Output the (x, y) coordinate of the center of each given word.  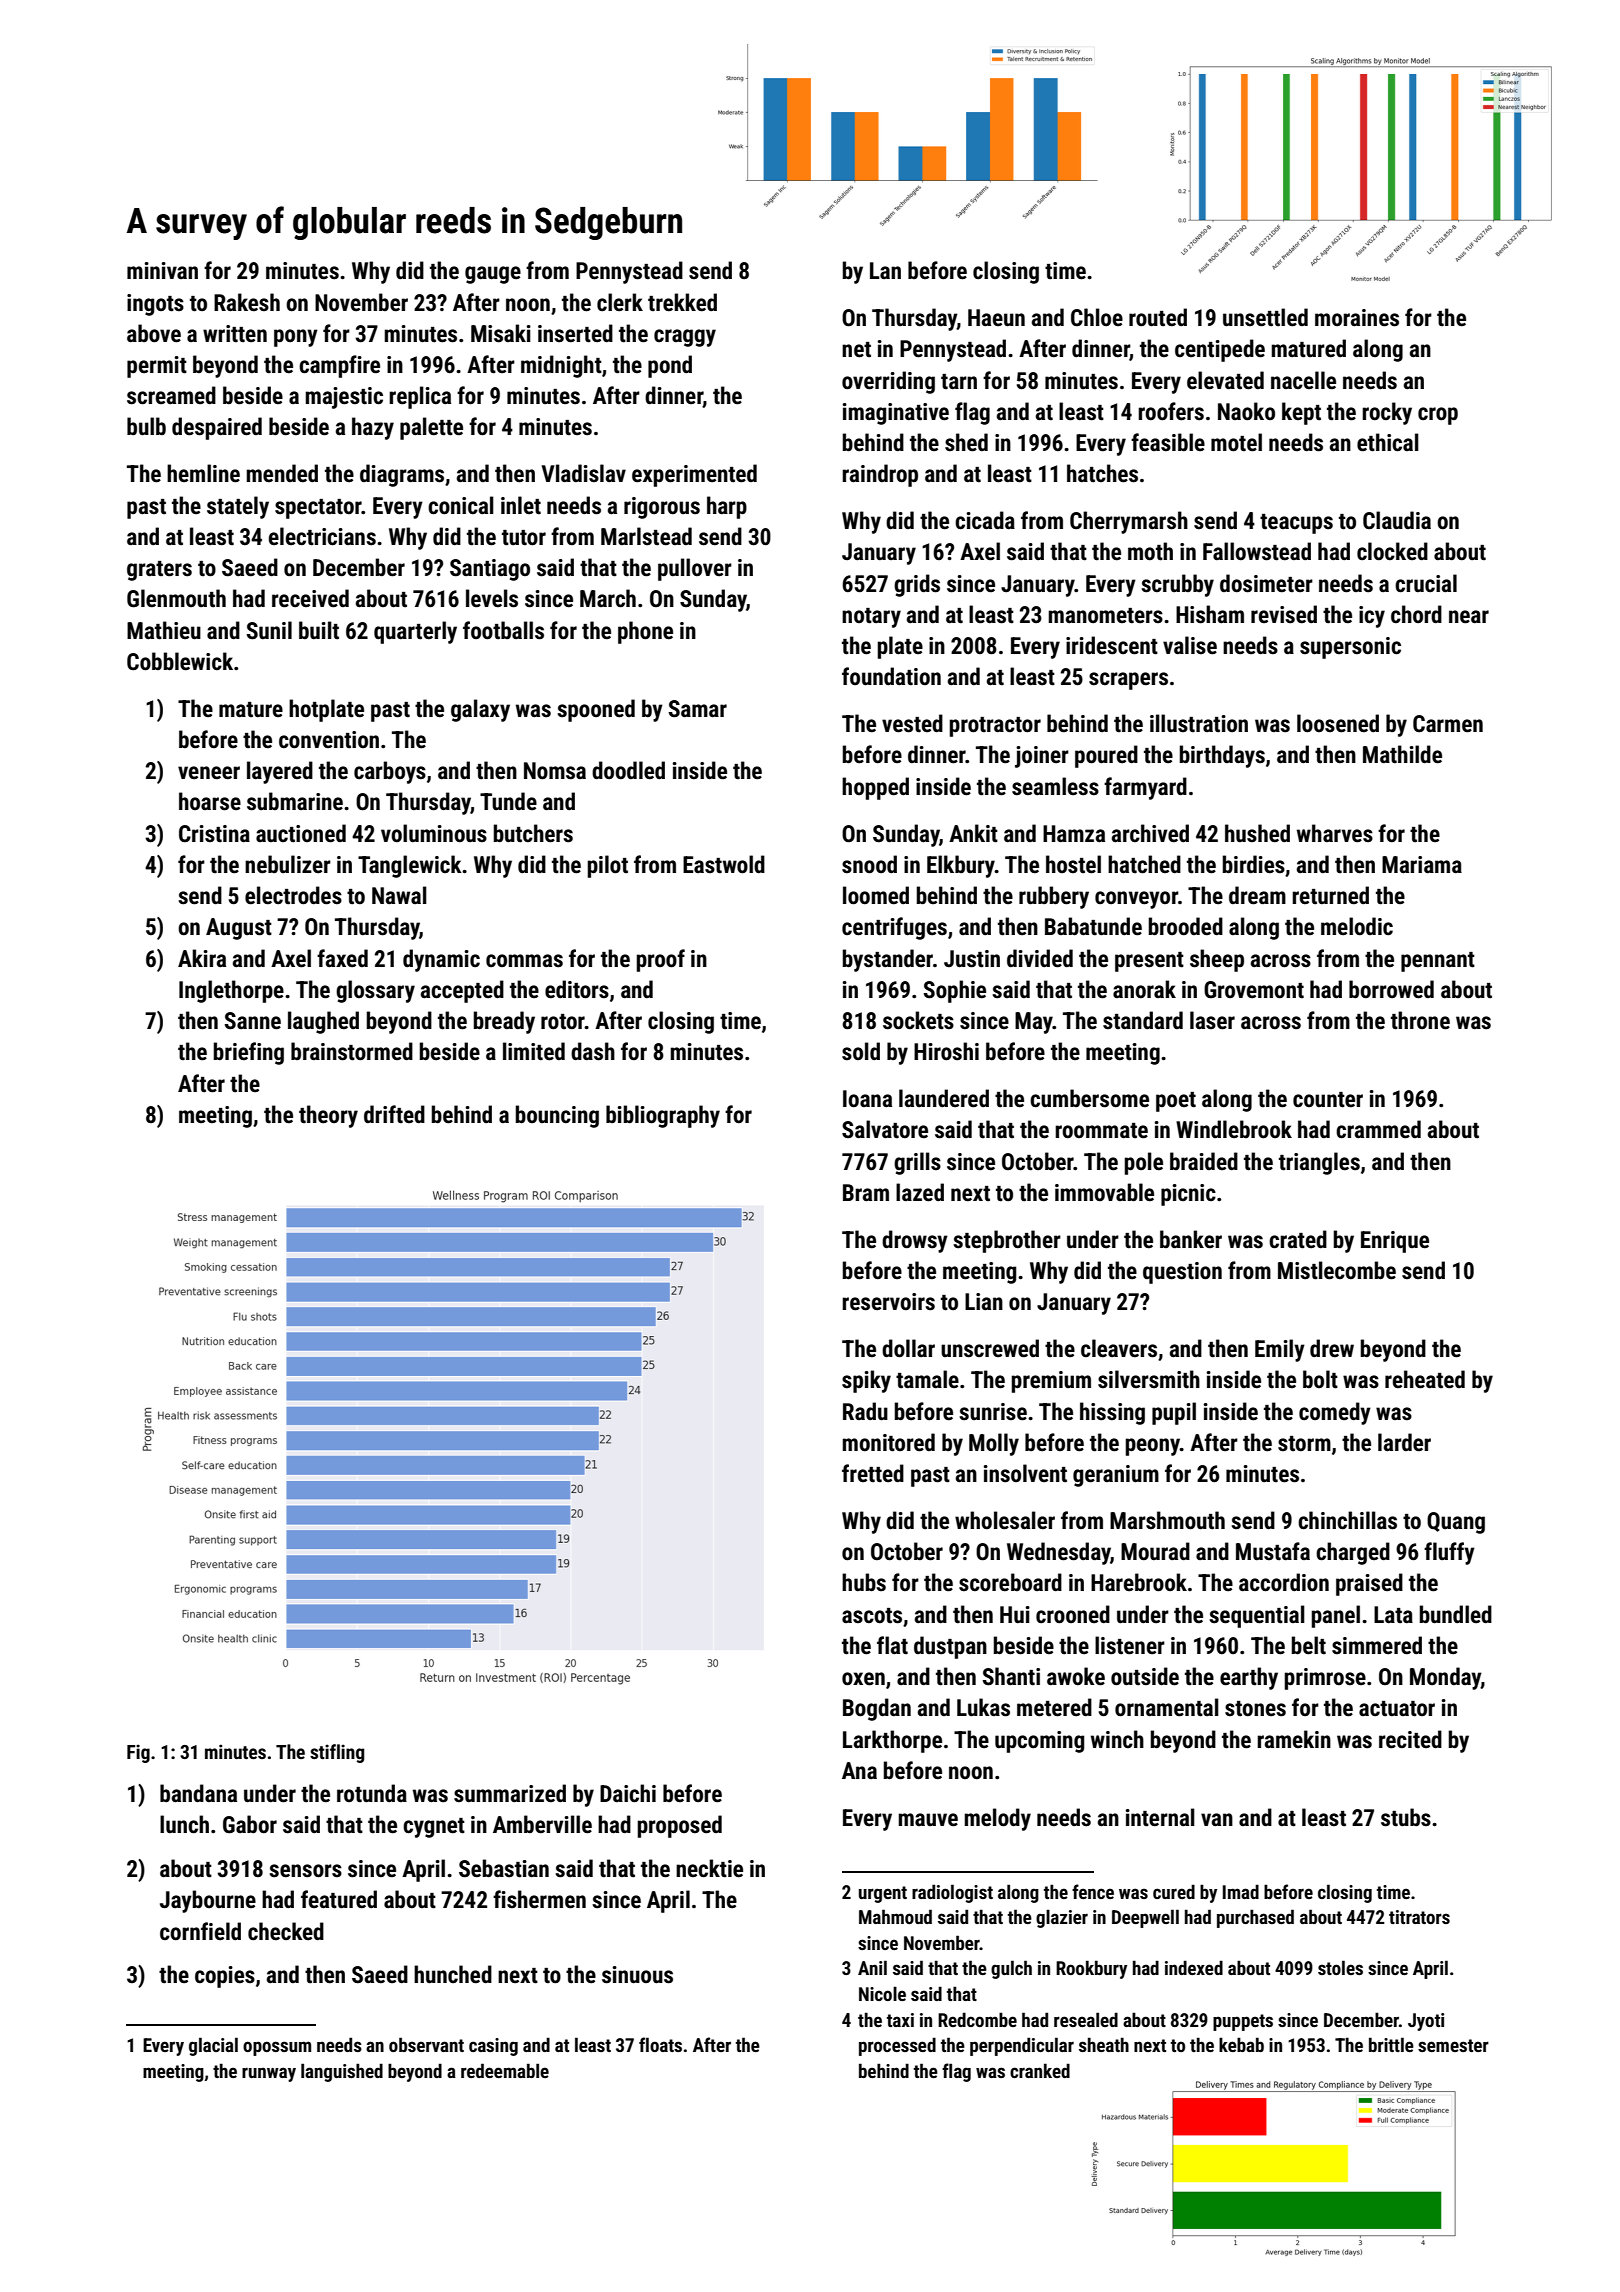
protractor (995, 727)
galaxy (480, 710)
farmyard (1145, 788)
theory (328, 1116)
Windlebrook (1234, 1129)
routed (1158, 317)
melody (998, 1819)
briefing (249, 1053)
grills (917, 1163)
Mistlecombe (1337, 1270)
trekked (682, 302)
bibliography (663, 1116)
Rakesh (247, 302)
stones (1255, 1709)
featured (339, 1899)
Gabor (250, 1824)
